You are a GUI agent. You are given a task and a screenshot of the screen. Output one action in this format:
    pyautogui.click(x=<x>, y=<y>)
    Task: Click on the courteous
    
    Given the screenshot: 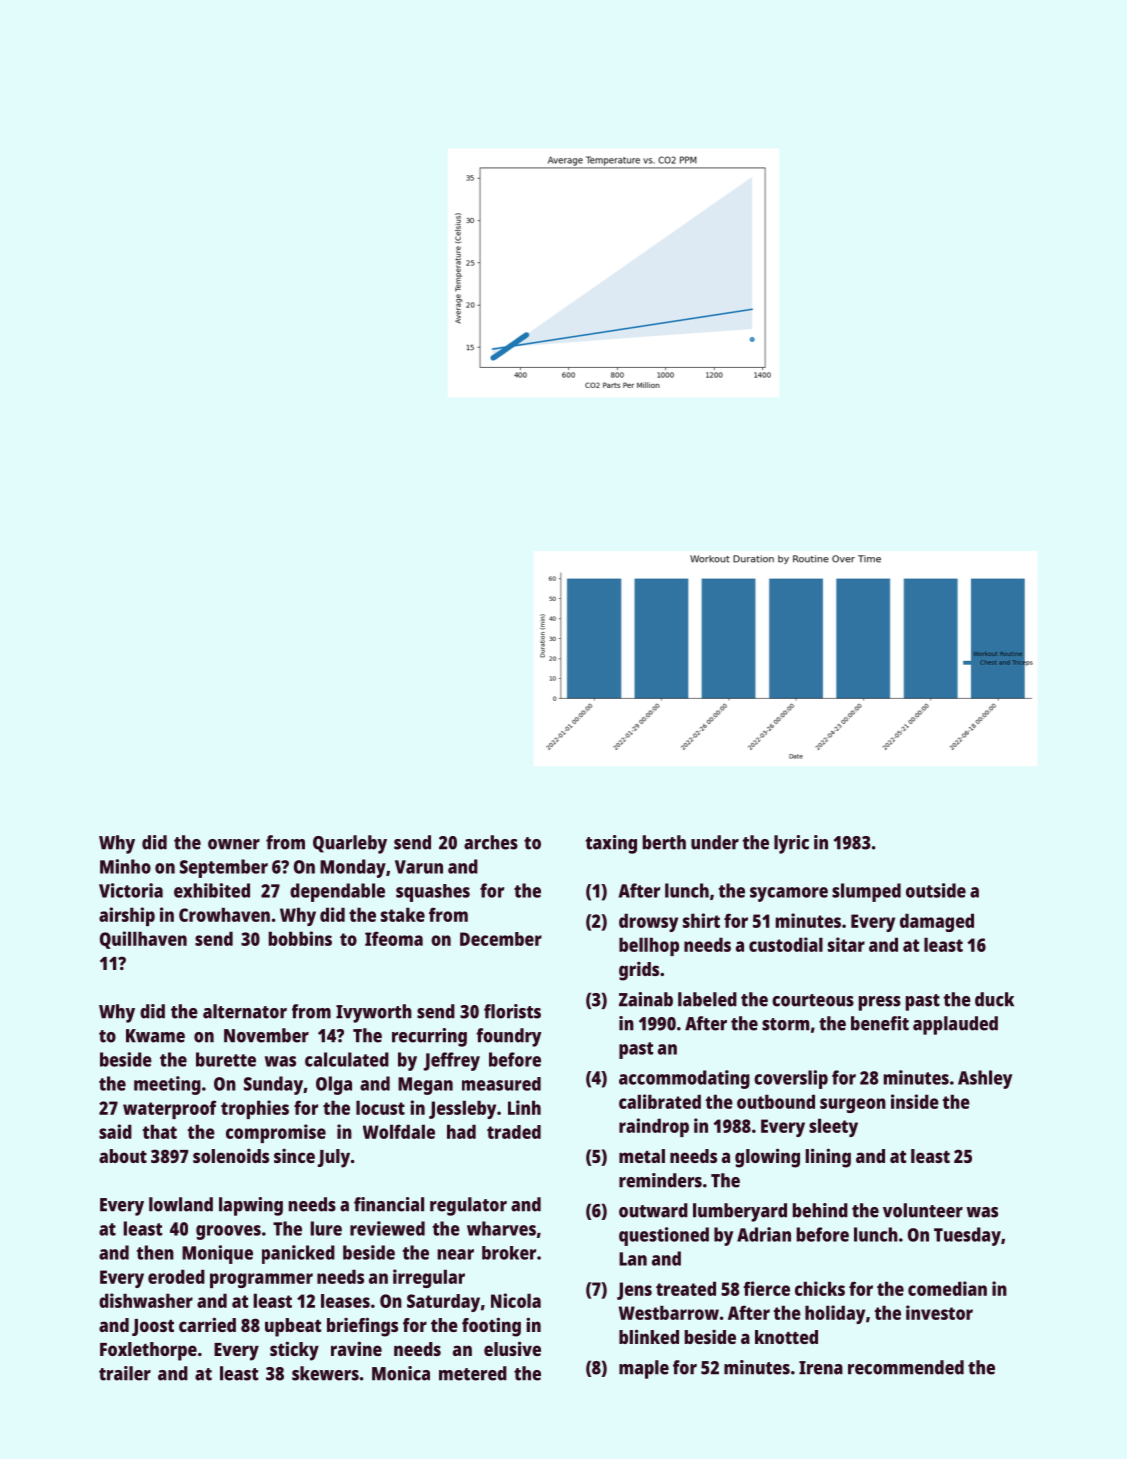 What is the action you would take?
    pyautogui.click(x=813, y=1000)
